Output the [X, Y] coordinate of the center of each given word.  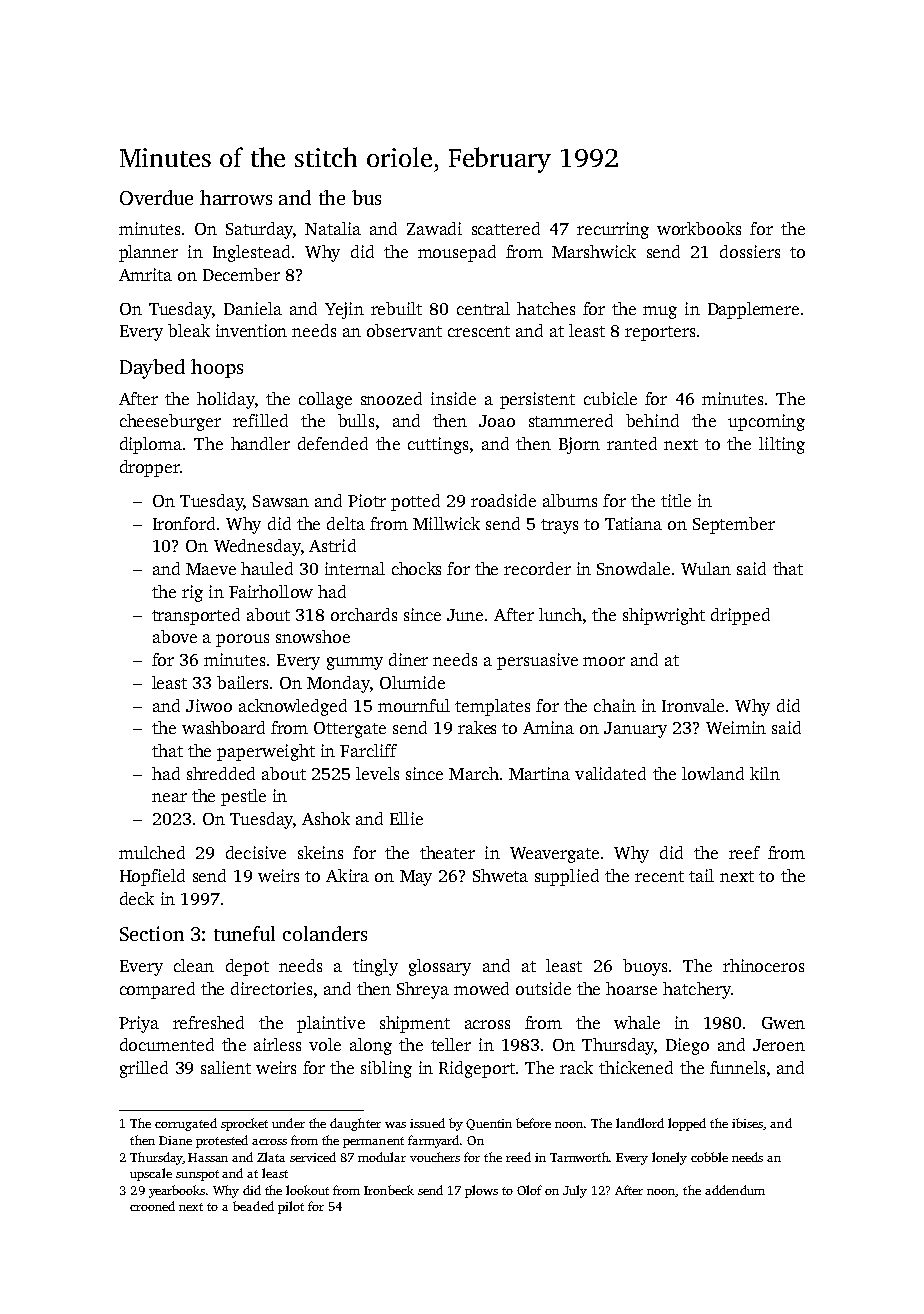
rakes [477, 727]
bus [366, 197]
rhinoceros [763, 965]
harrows [236, 197]
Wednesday [257, 547]
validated [610, 773]
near [169, 797]
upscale [151, 1174]
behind [652, 420]
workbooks [699, 228]
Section [152, 933]
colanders [325, 933]
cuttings [438, 445]
